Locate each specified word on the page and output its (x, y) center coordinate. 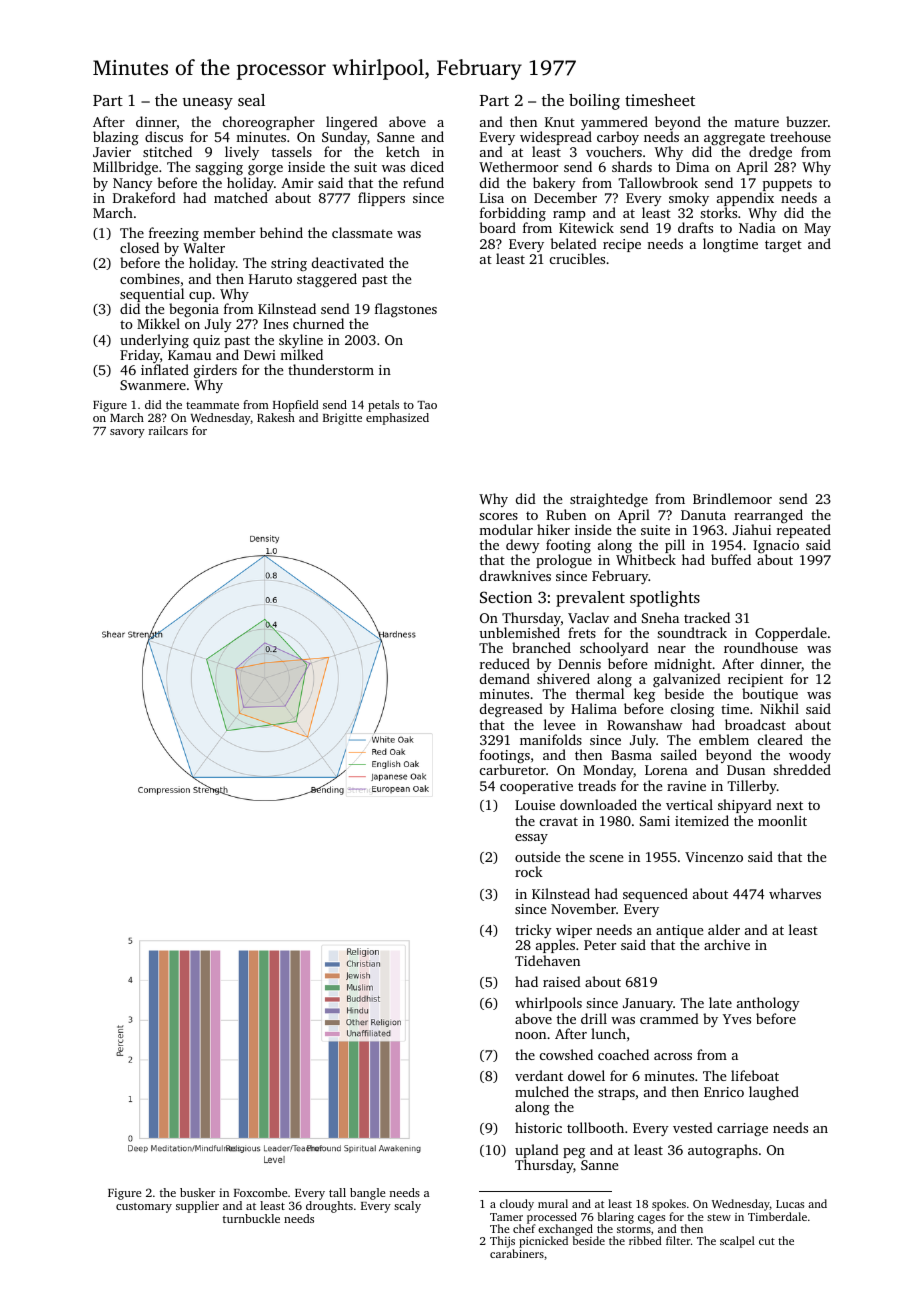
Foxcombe (260, 1192)
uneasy (208, 104)
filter (678, 1240)
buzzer (807, 121)
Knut (560, 122)
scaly (407, 1207)
